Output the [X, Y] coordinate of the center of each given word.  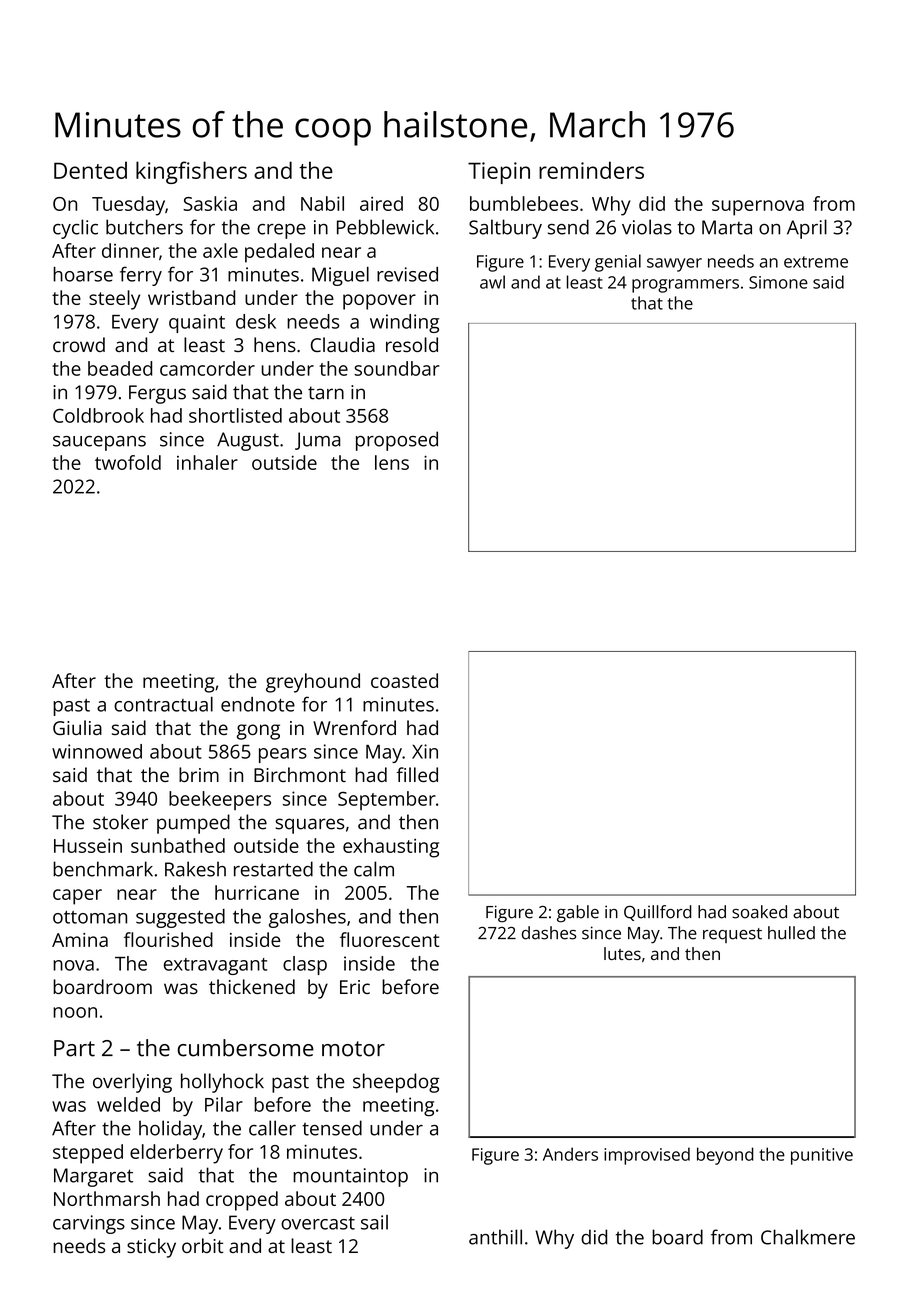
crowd [79, 344]
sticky [151, 1248]
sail [374, 1222]
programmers [685, 286]
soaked [759, 912]
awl [492, 282]
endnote [258, 704]
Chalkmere [808, 1237]
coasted [404, 680]
